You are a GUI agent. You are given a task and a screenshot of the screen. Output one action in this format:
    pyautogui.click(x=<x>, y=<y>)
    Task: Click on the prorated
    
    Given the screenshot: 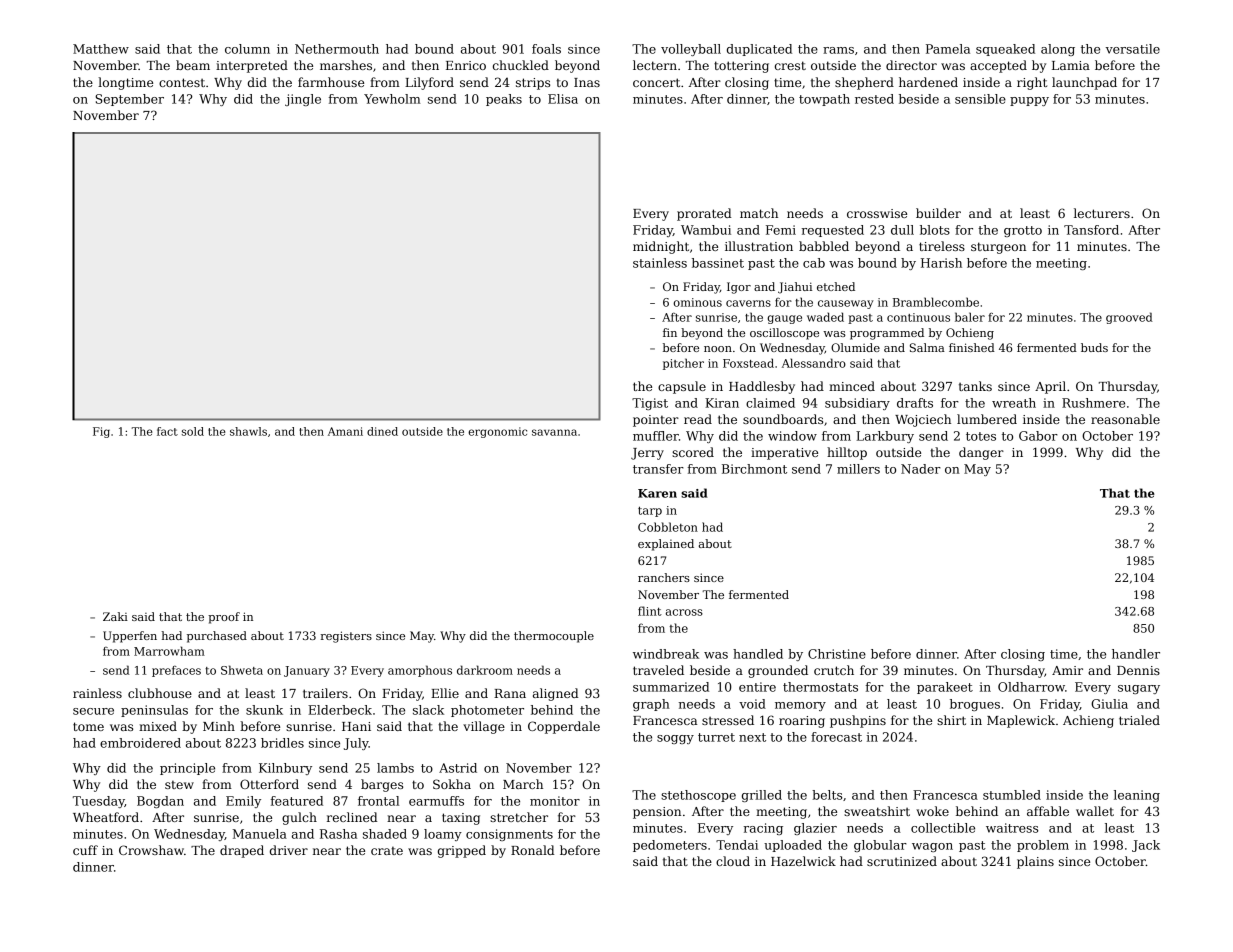 What is the action you would take?
    pyautogui.click(x=704, y=214)
